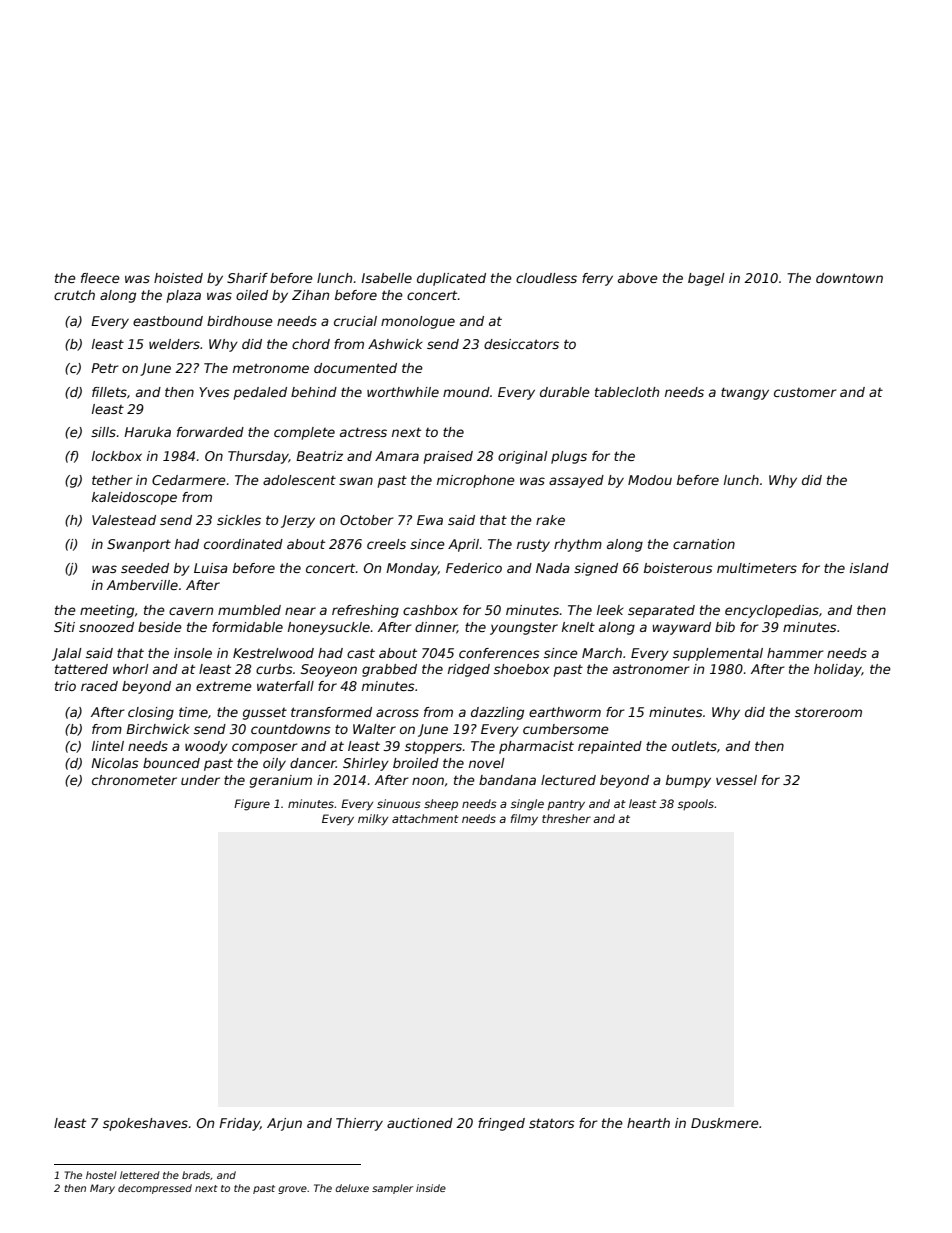  What do you see at coordinates (474, 568) in the screenshot?
I see `Federico` at bounding box center [474, 568].
